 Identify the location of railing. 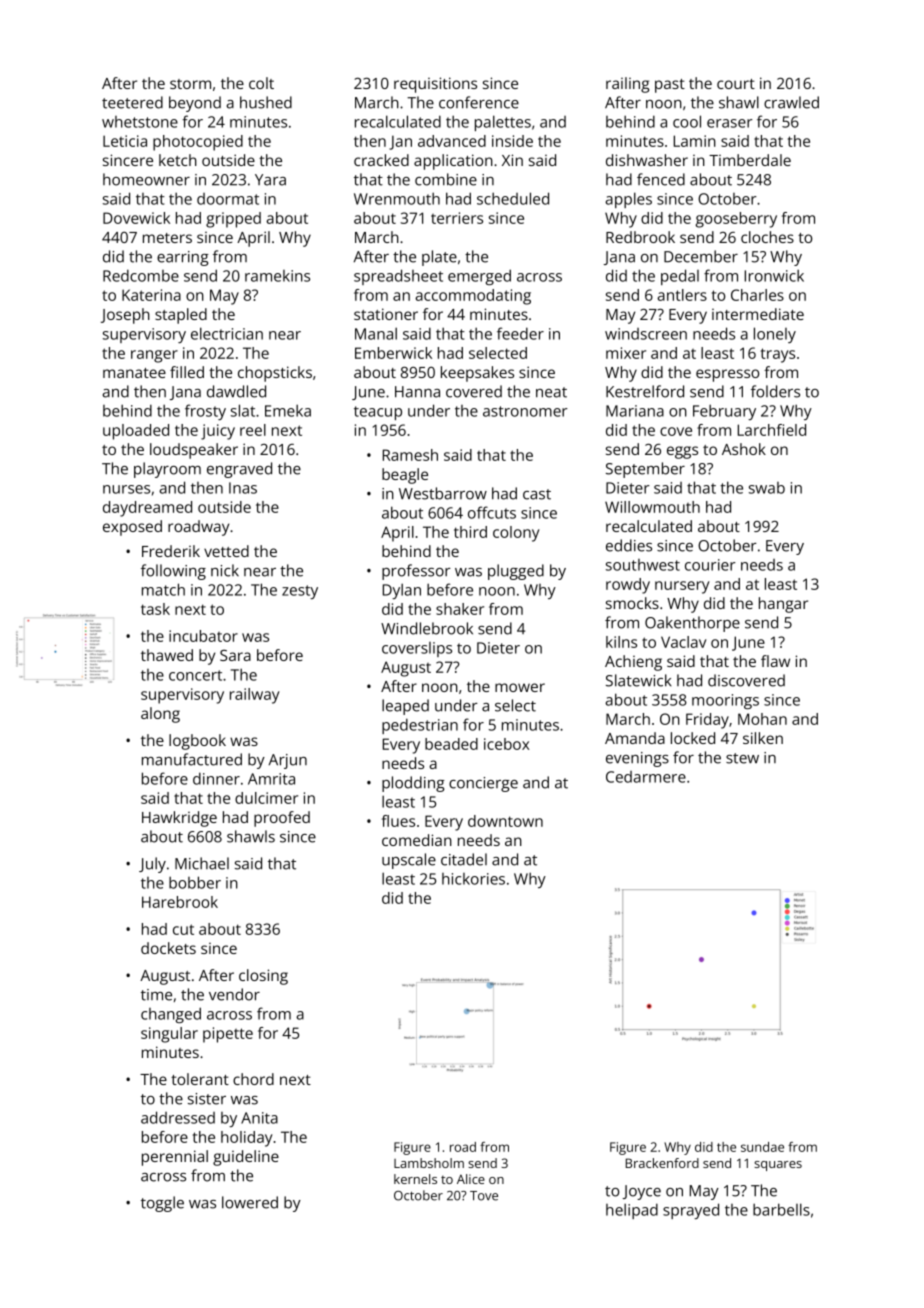
(627, 85).
